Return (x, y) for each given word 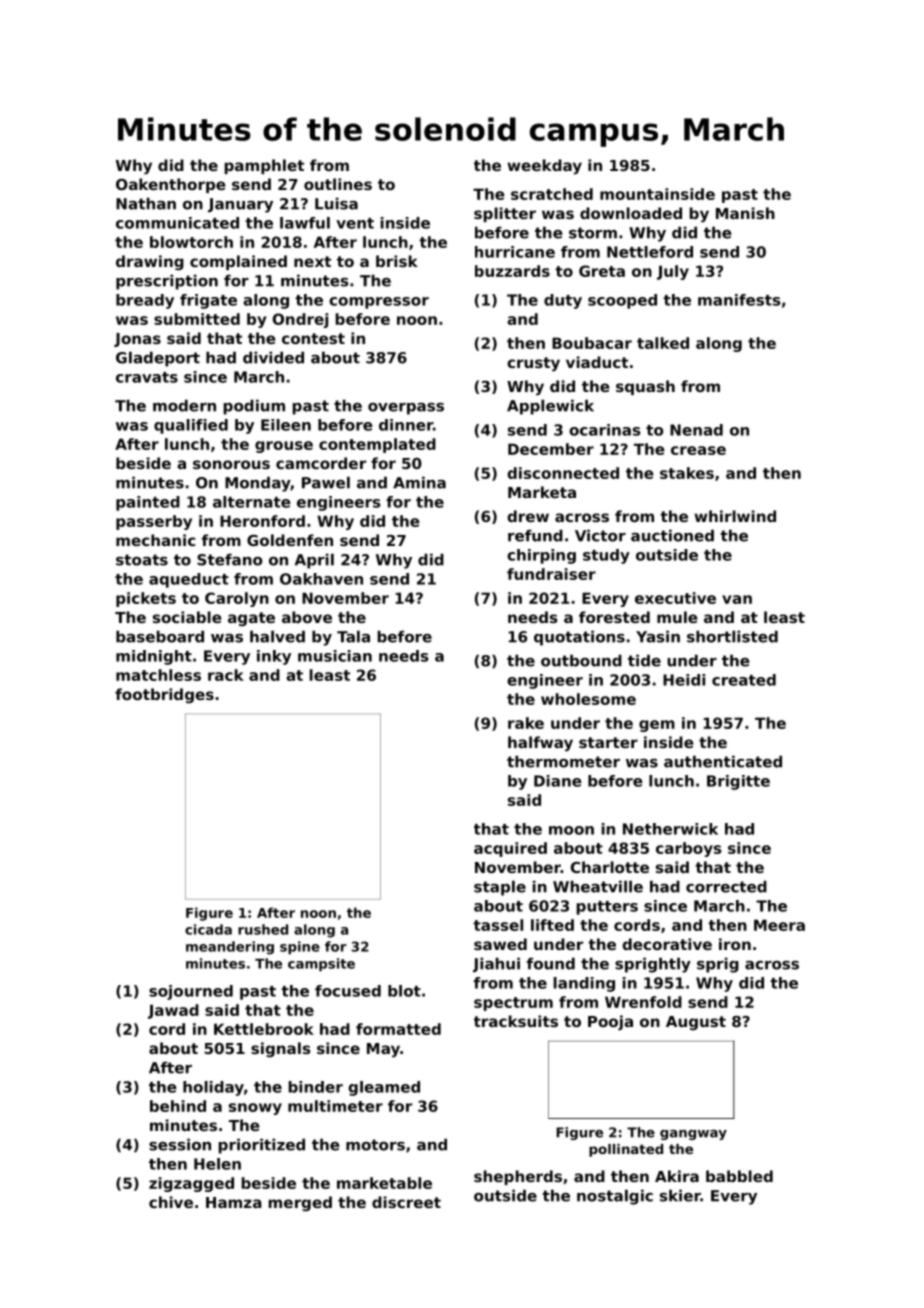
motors (375, 1145)
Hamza (234, 1202)
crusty (533, 364)
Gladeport (158, 359)
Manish (745, 213)
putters (607, 908)
